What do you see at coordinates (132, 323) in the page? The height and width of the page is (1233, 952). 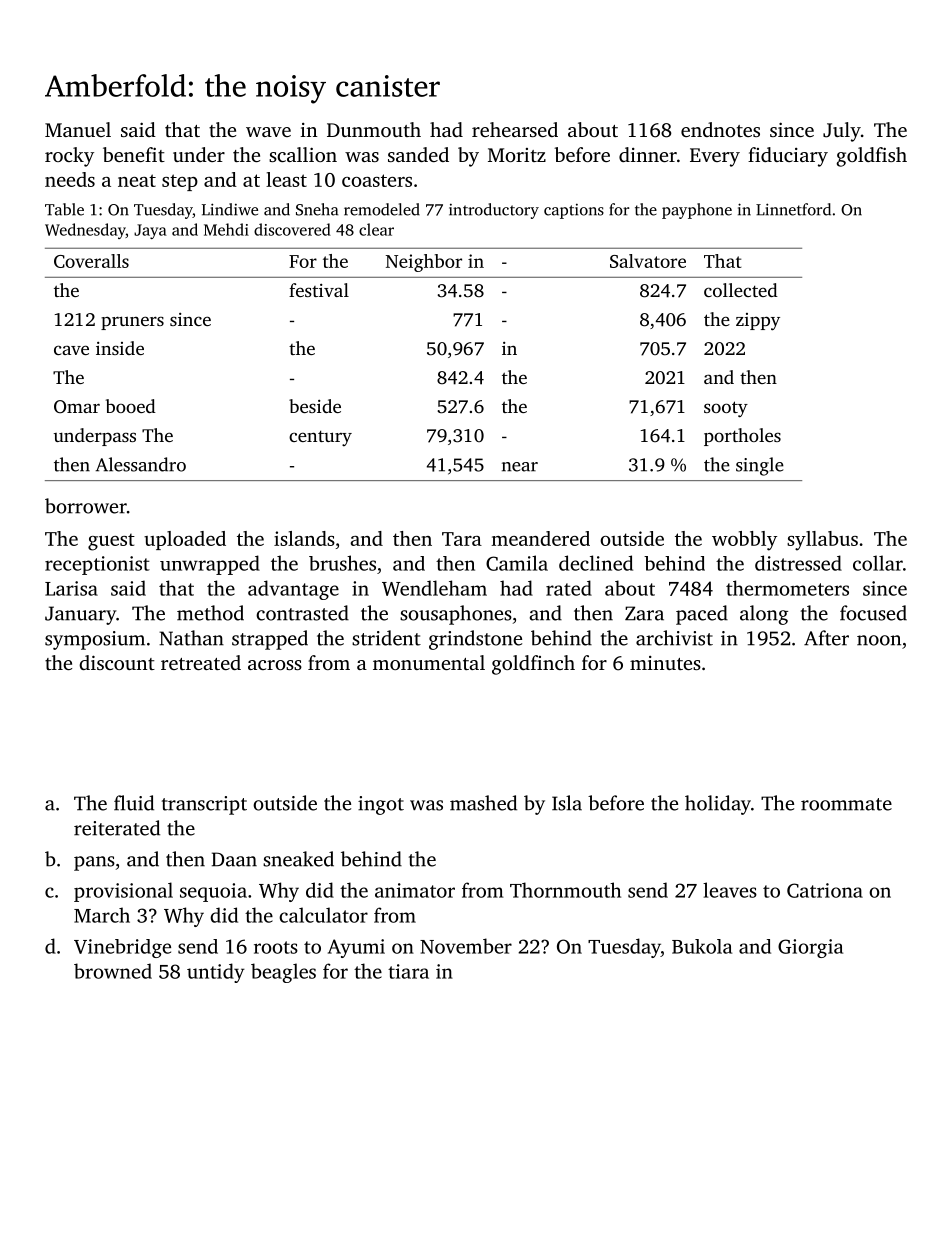 I see `pruners` at bounding box center [132, 323].
